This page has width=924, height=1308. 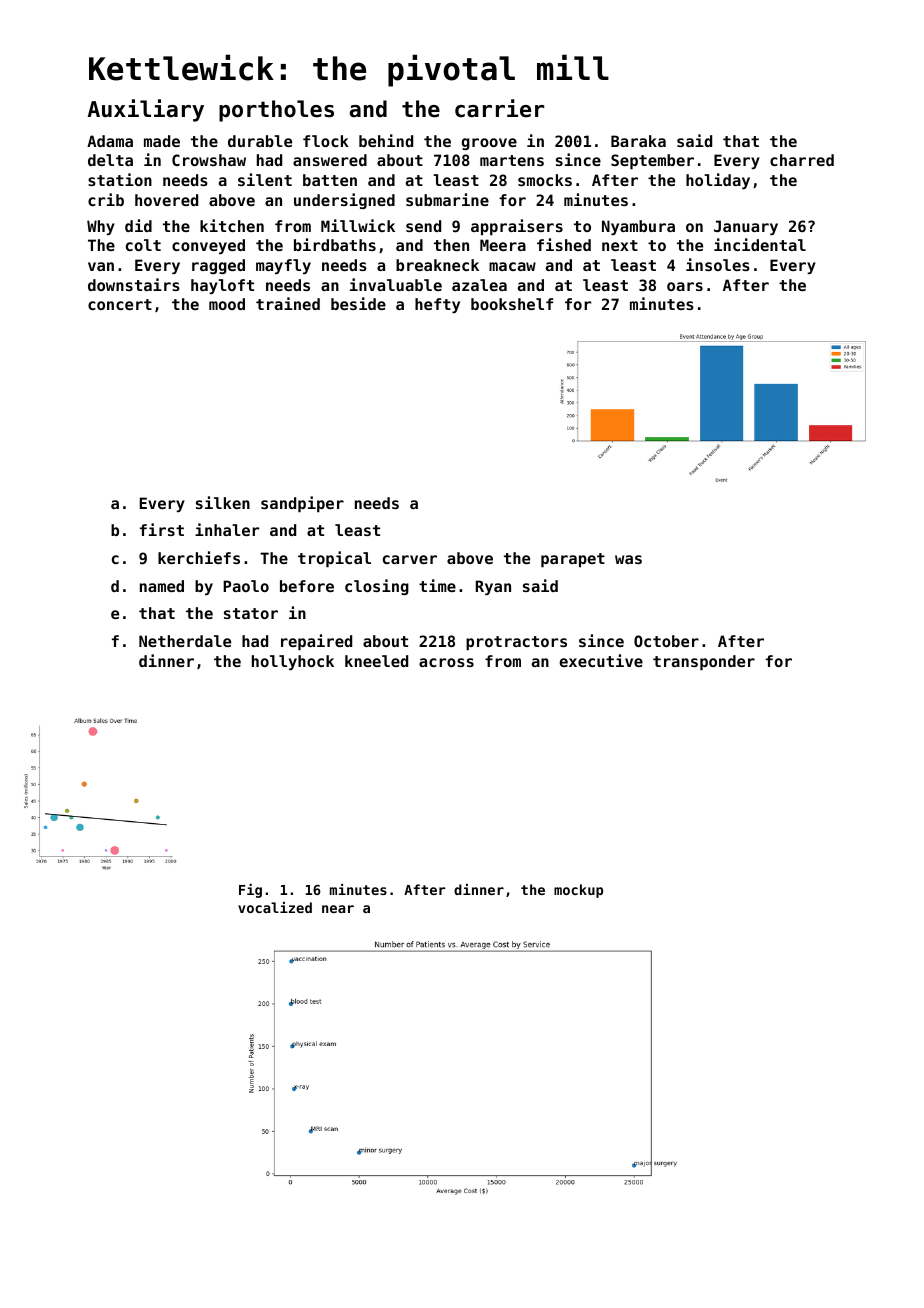 I want to click on charred, so click(x=802, y=160).
